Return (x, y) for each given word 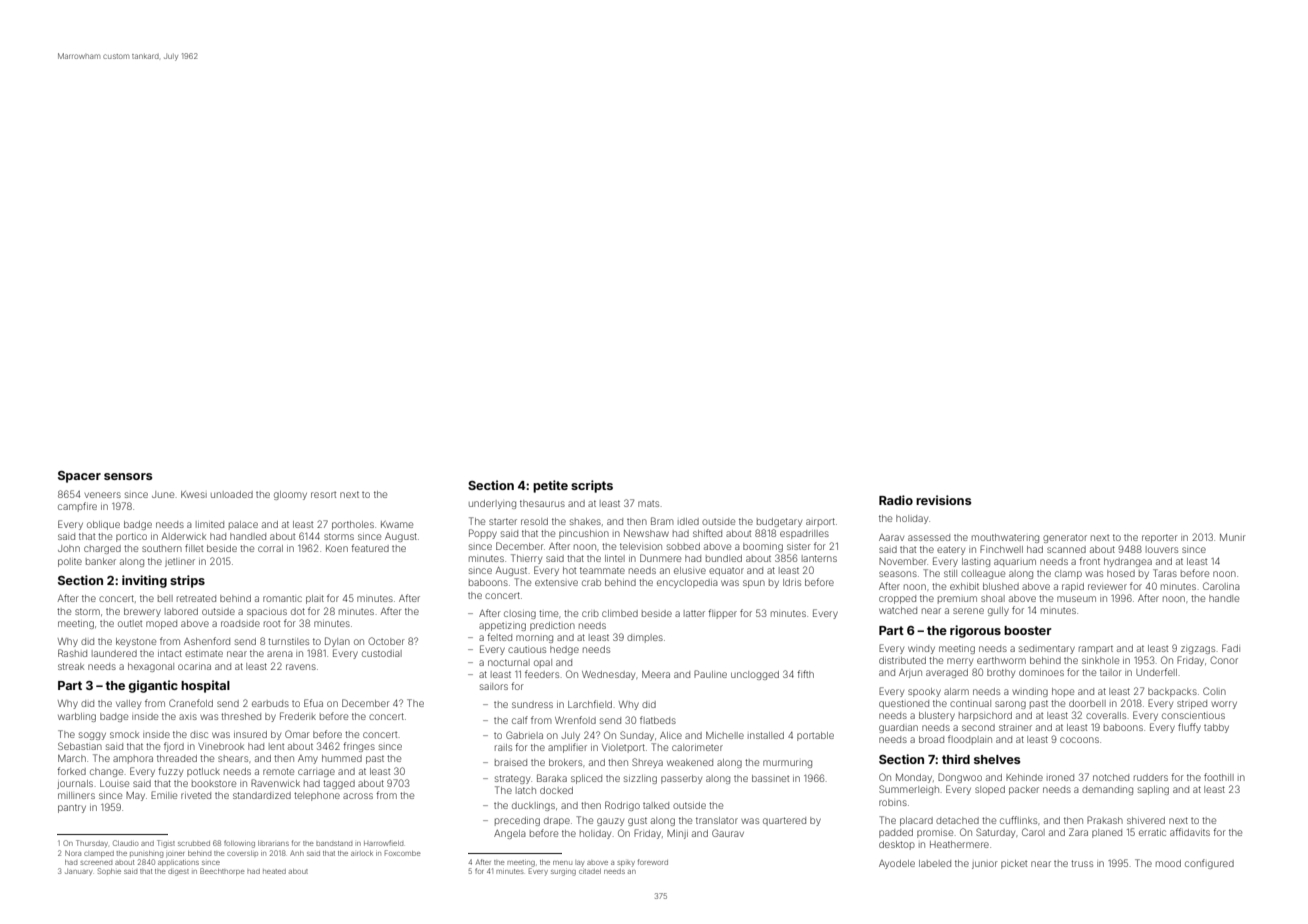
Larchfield (590, 704)
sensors (128, 476)
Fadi (1231, 648)
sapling (1153, 790)
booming (763, 547)
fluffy (1189, 728)
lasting (976, 562)
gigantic (153, 686)
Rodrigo (622, 806)
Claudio (126, 843)
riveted (196, 795)
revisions (943, 500)
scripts (592, 486)
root (272, 624)
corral (270, 548)
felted (499, 637)
